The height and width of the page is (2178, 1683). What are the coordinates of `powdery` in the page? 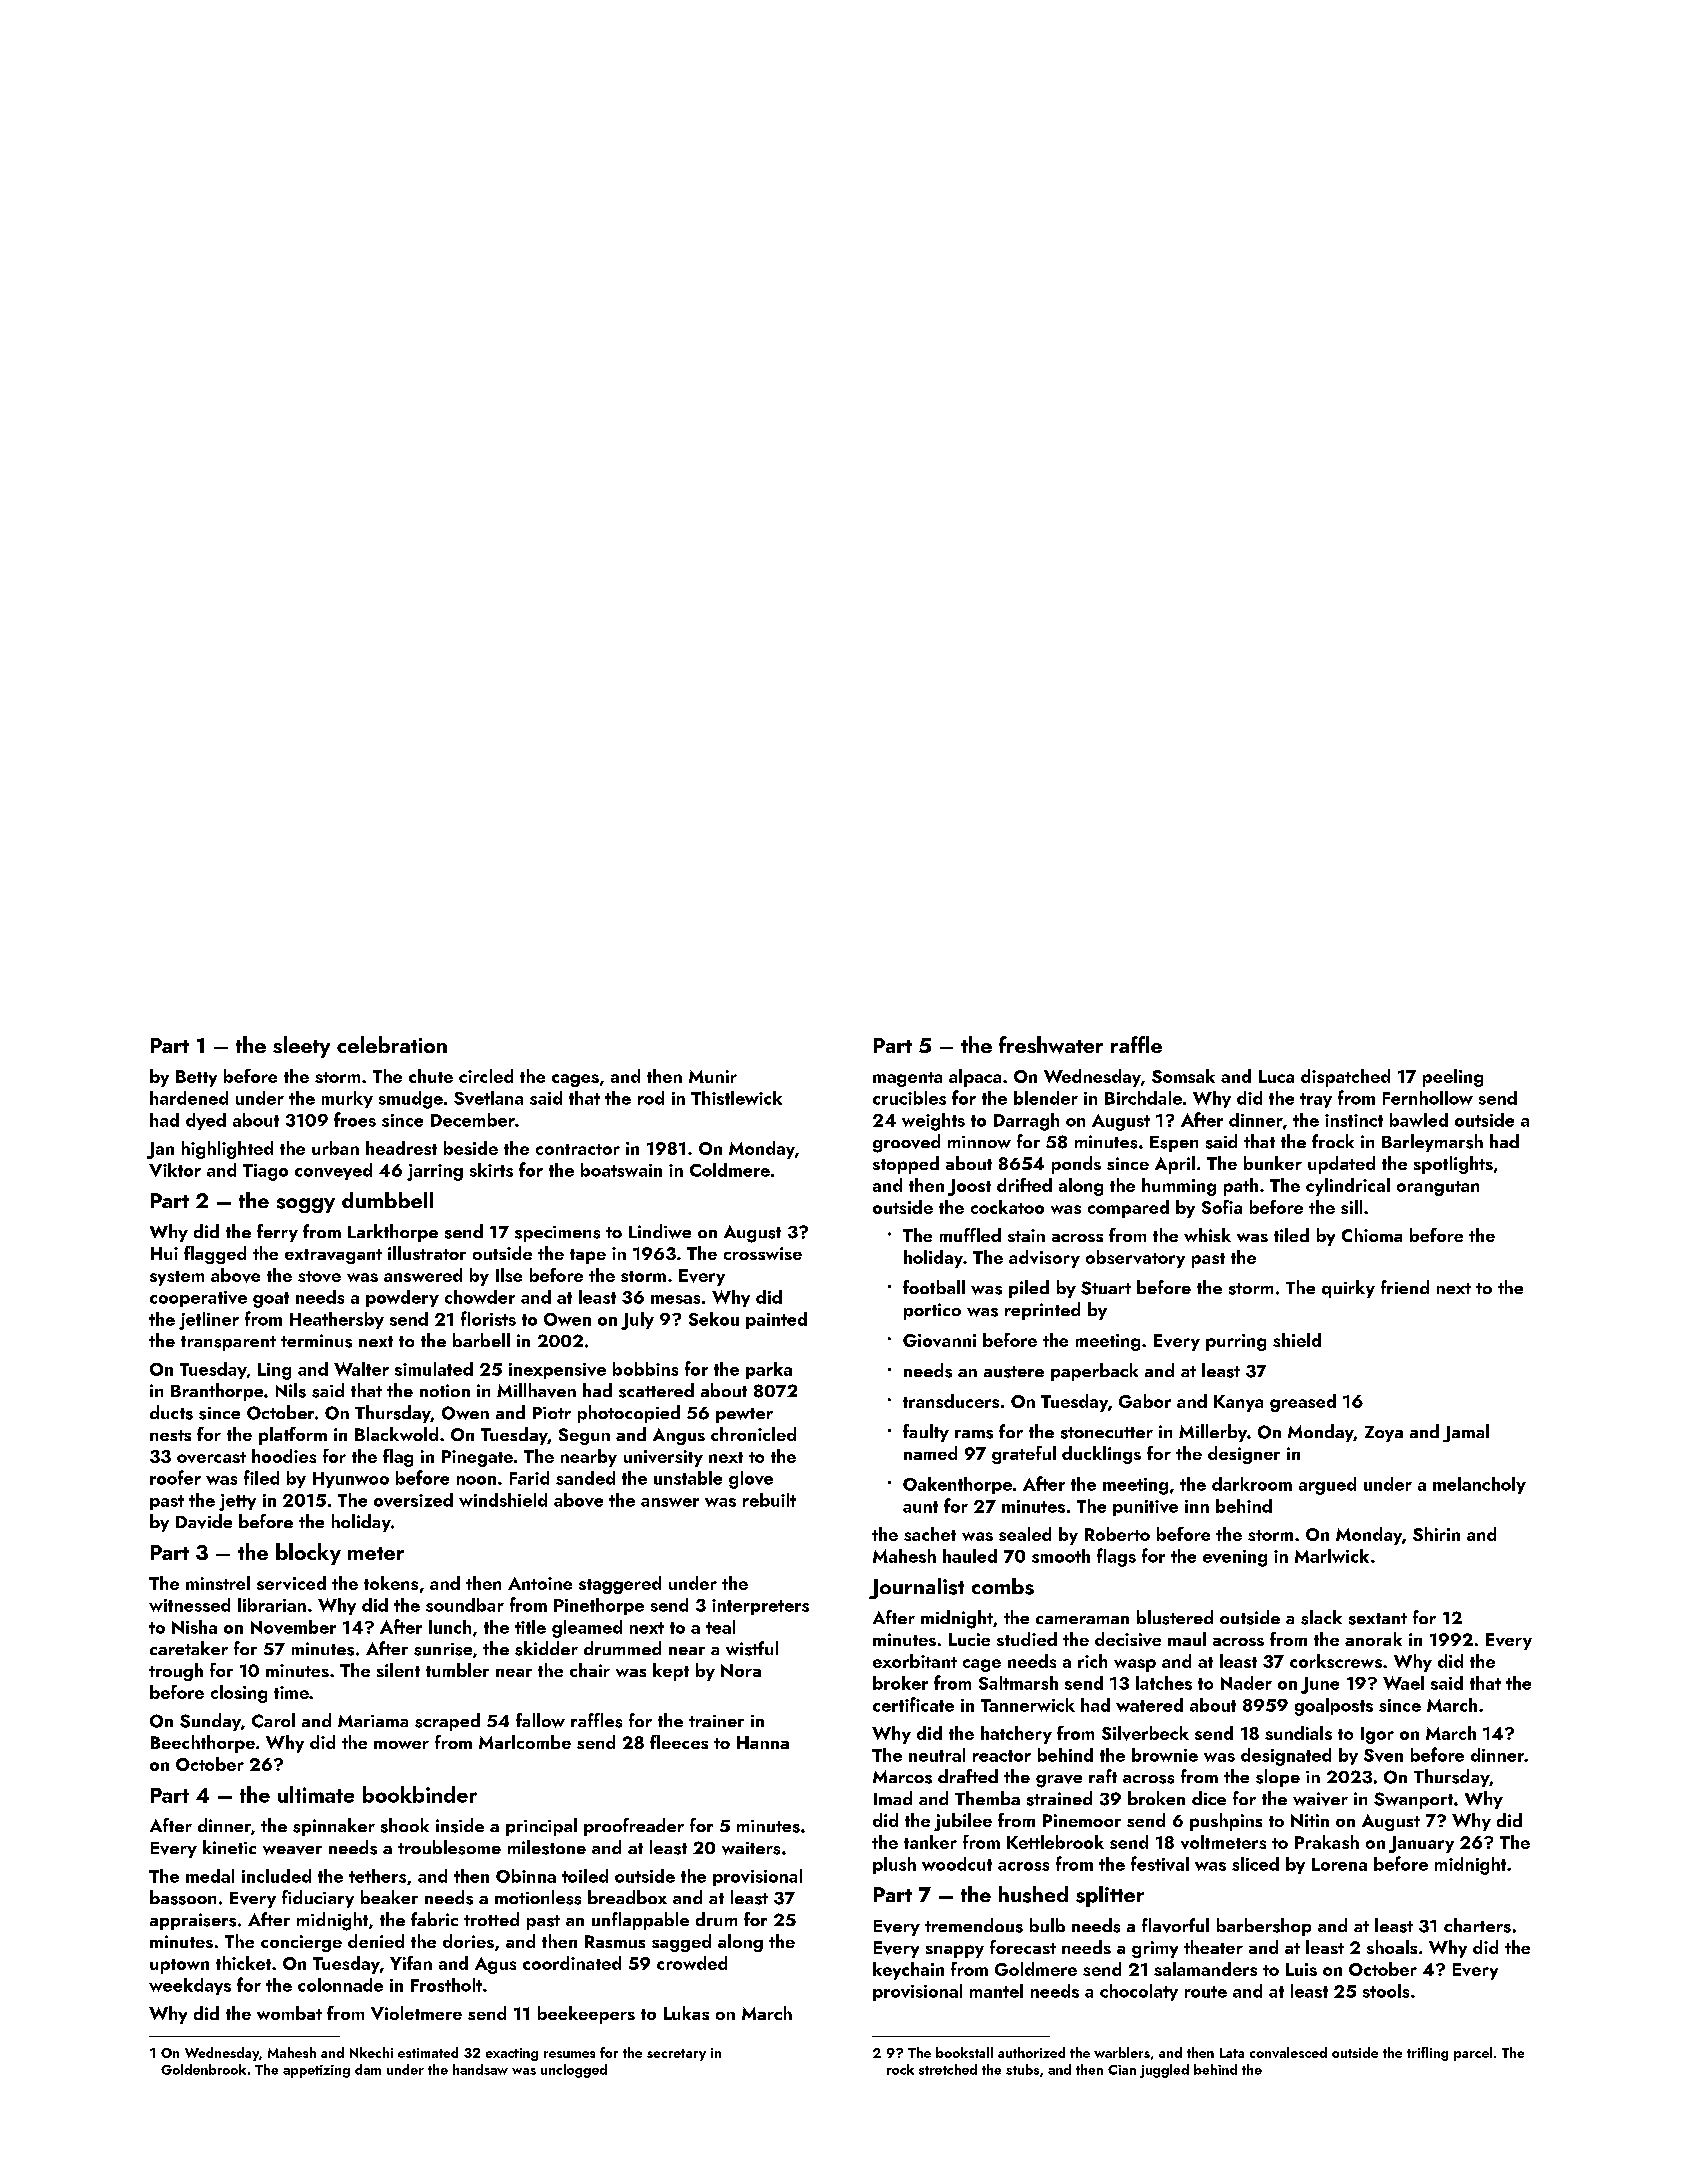 It's located at (402, 1298).
